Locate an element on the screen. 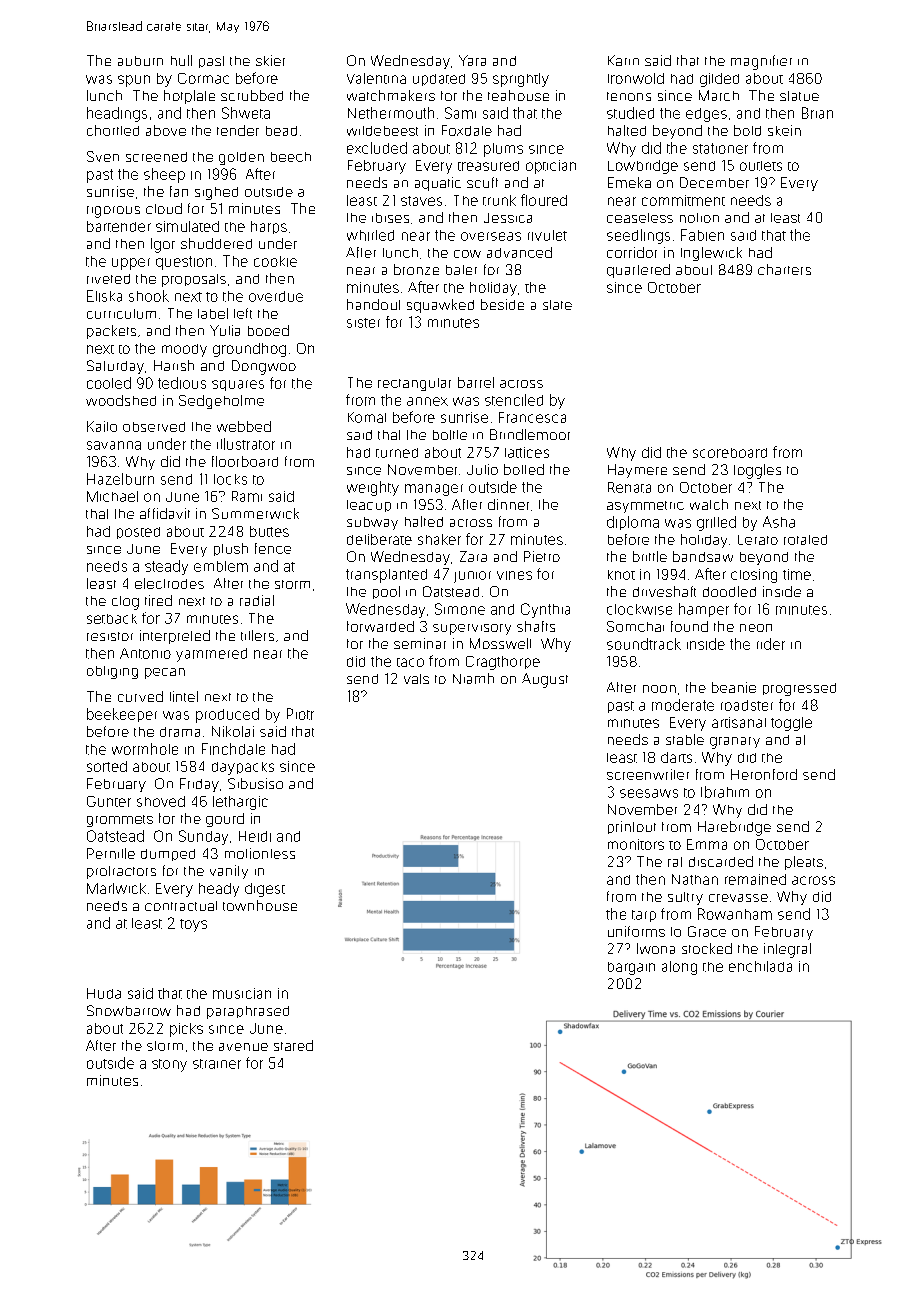 The height and width of the screenshot is (1308, 924). cookie is located at coordinates (275, 261).
